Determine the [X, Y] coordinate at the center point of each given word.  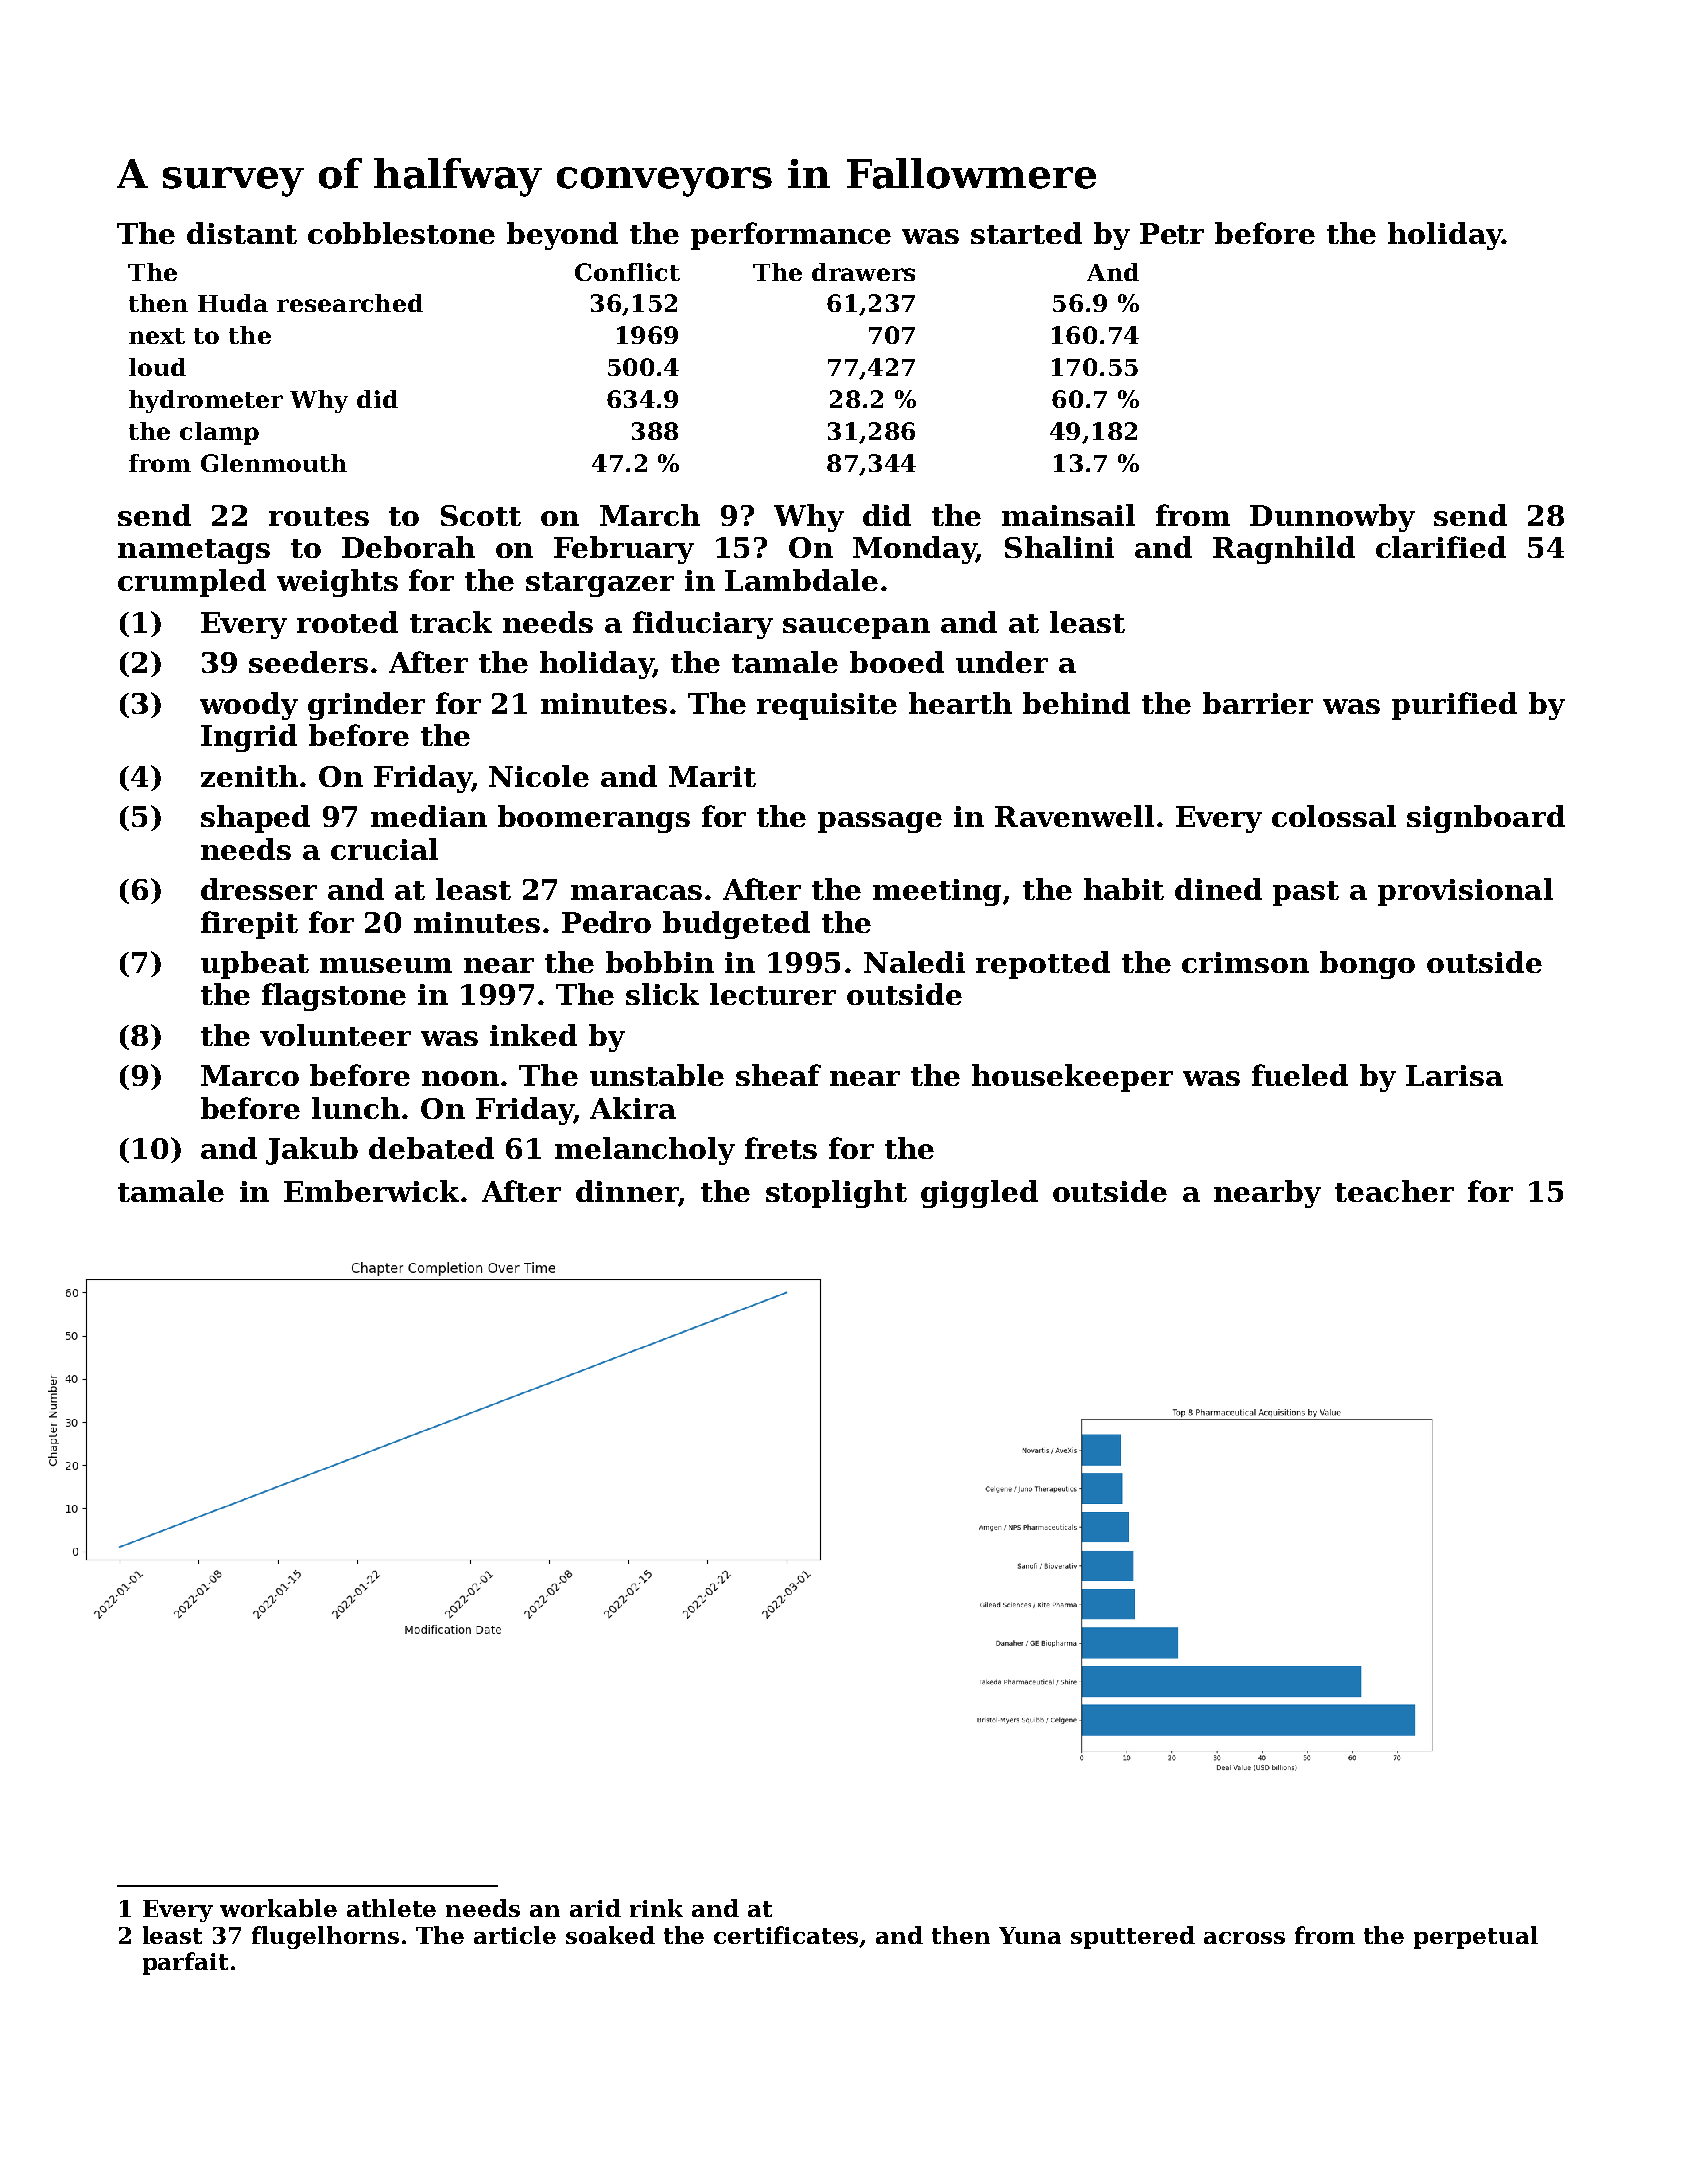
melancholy [645, 1151]
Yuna [1030, 1935]
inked [533, 1035]
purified [1454, 706]
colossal [1334, 816]
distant [242, 233]
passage [880, 822]
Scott [481, 515]
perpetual [1476, 1937]
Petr [1172, 233]
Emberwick [371, 1191]
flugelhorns [325, 1937]
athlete [391, 1908]
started [1026, 233]
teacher [1394, 1191]
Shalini [1059, 547]
